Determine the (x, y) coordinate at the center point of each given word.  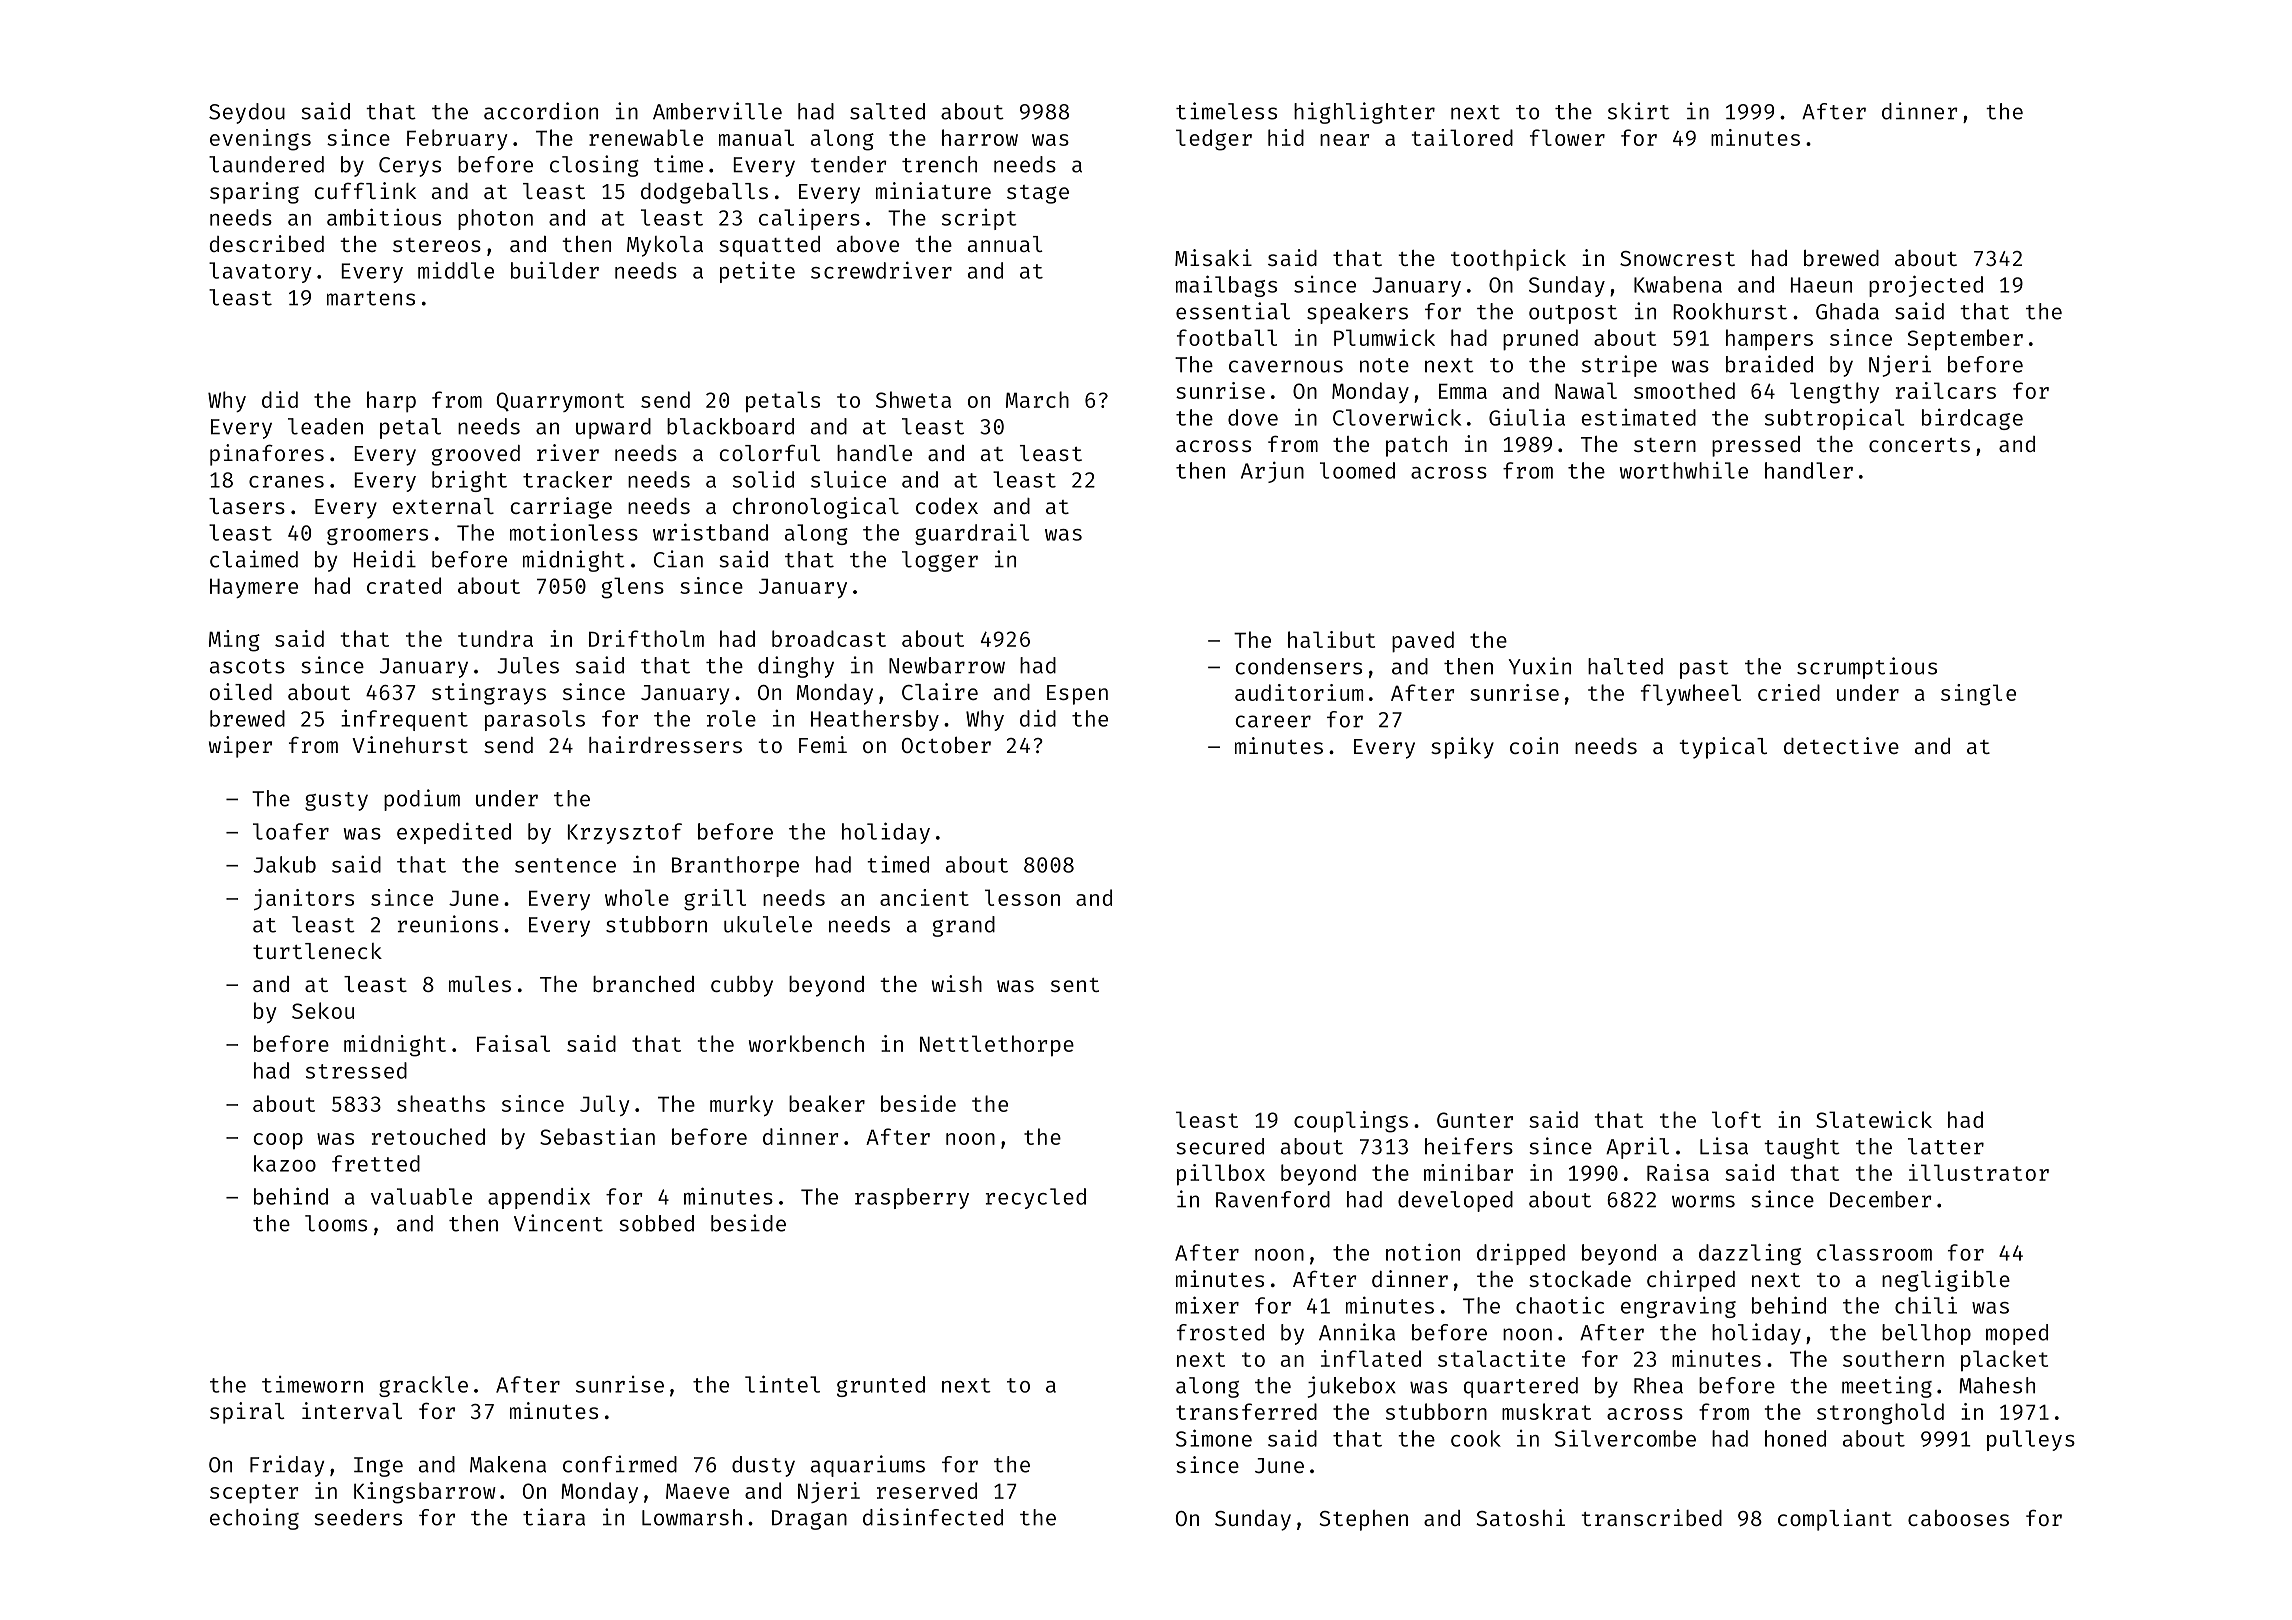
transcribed (1651, 1517)
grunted (881, 1386)
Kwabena (1678, 284)
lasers (247, 506)
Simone (1214, 1438)
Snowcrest (1677, 258)
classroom (1874, 1252)
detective (1841, 745)
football (1227, 337)
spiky (1462, 748)
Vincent (558, 1223)
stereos (437, 245)
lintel (782, 1384)
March (1037, 399)
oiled (241, 691)
